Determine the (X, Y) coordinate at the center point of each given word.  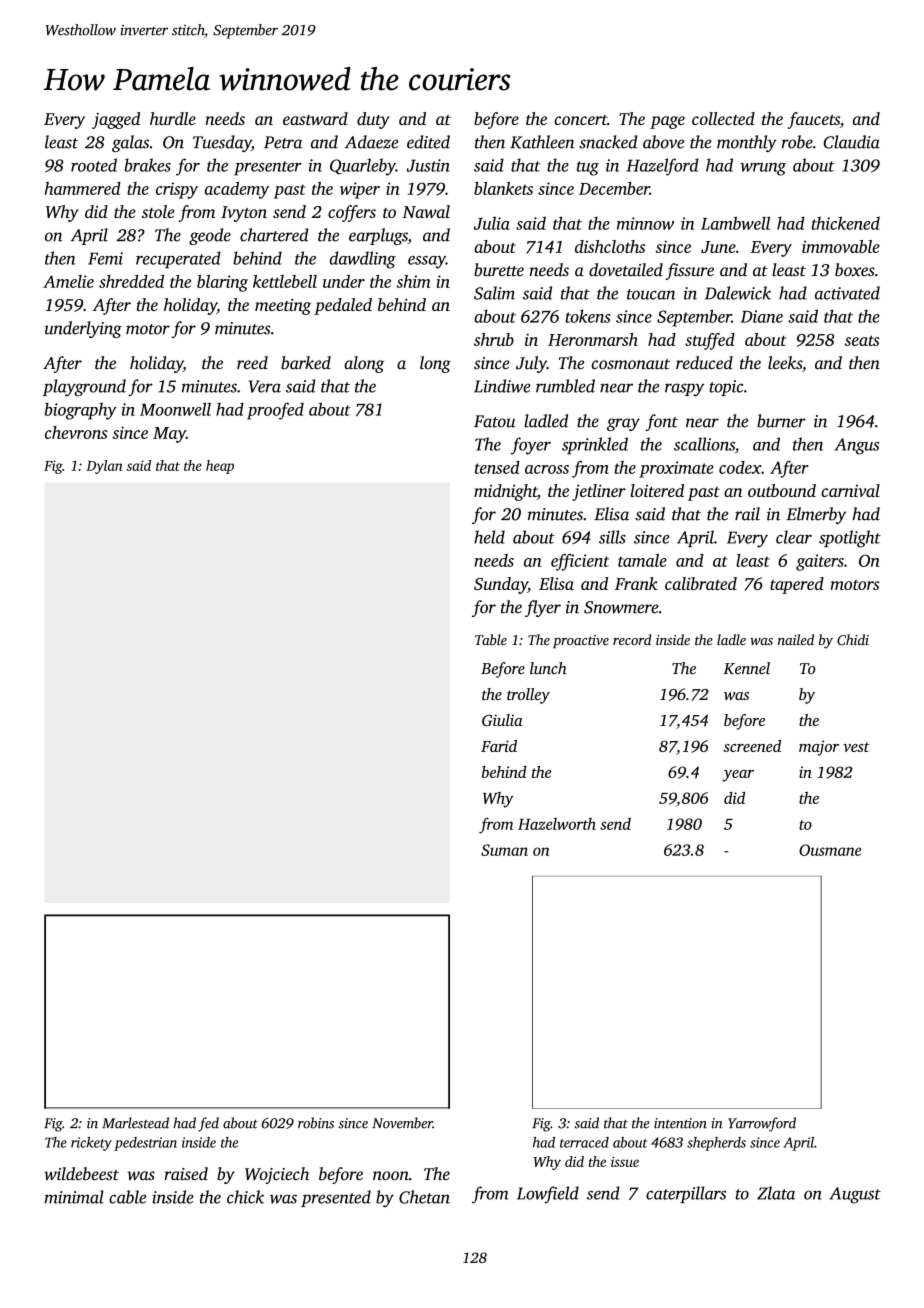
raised (186, 1174)
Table (491, 639)
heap (220, 467)
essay (427, 262)
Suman (504, 850)
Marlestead (135, 1123)
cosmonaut (631, 364)
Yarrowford (762, 1124)
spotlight (850, 539)
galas (130, 143)
